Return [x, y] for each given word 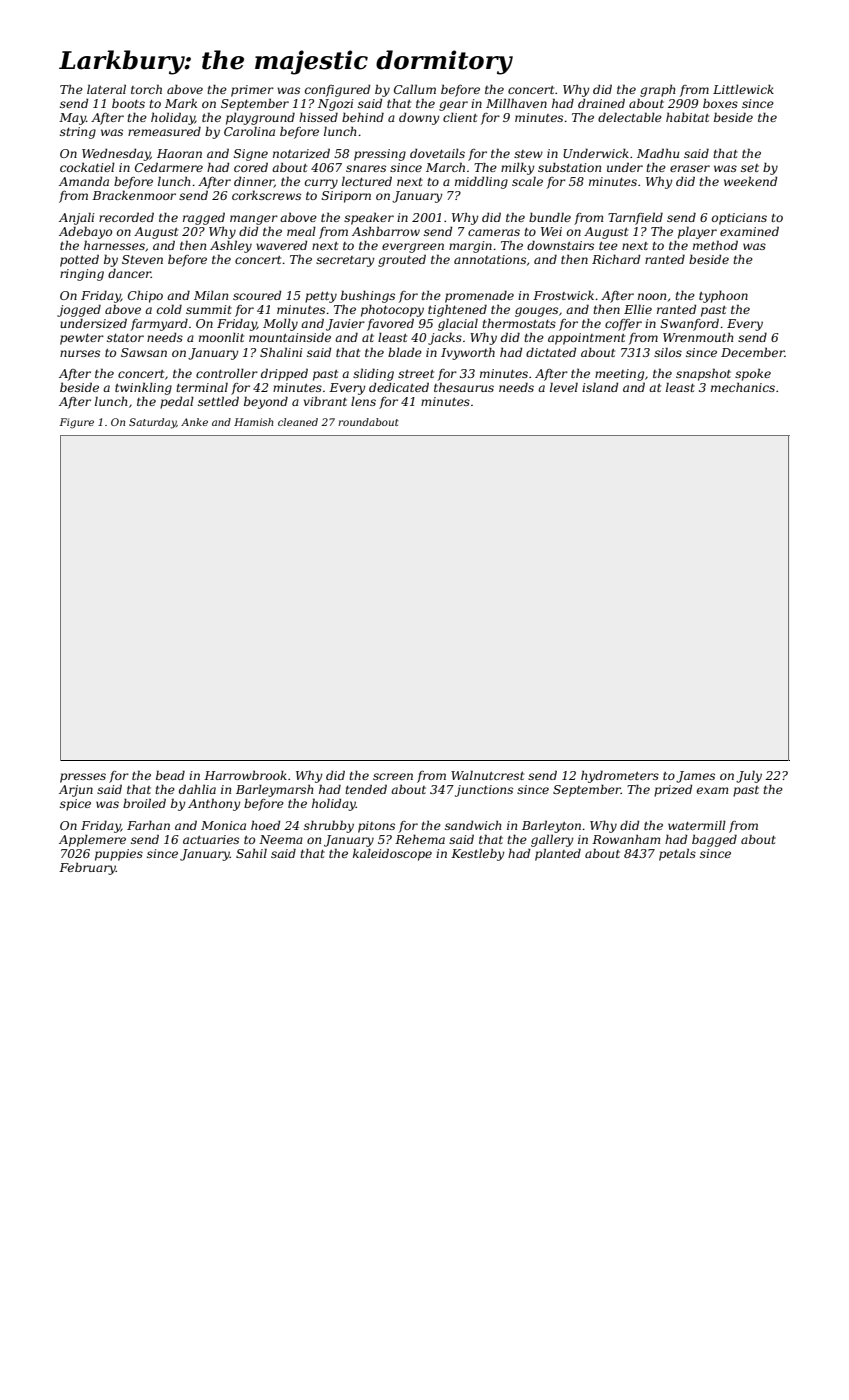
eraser [690, 168]
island [600, 387]
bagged [714, 840]
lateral [106, 89]
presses [83, 778]
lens [363, 401]
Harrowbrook [245, 775]
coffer [623, 325]
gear [453, 106]
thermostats [519, 323]
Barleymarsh [274, 790]
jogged [79, 310]
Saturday [152, 423]
